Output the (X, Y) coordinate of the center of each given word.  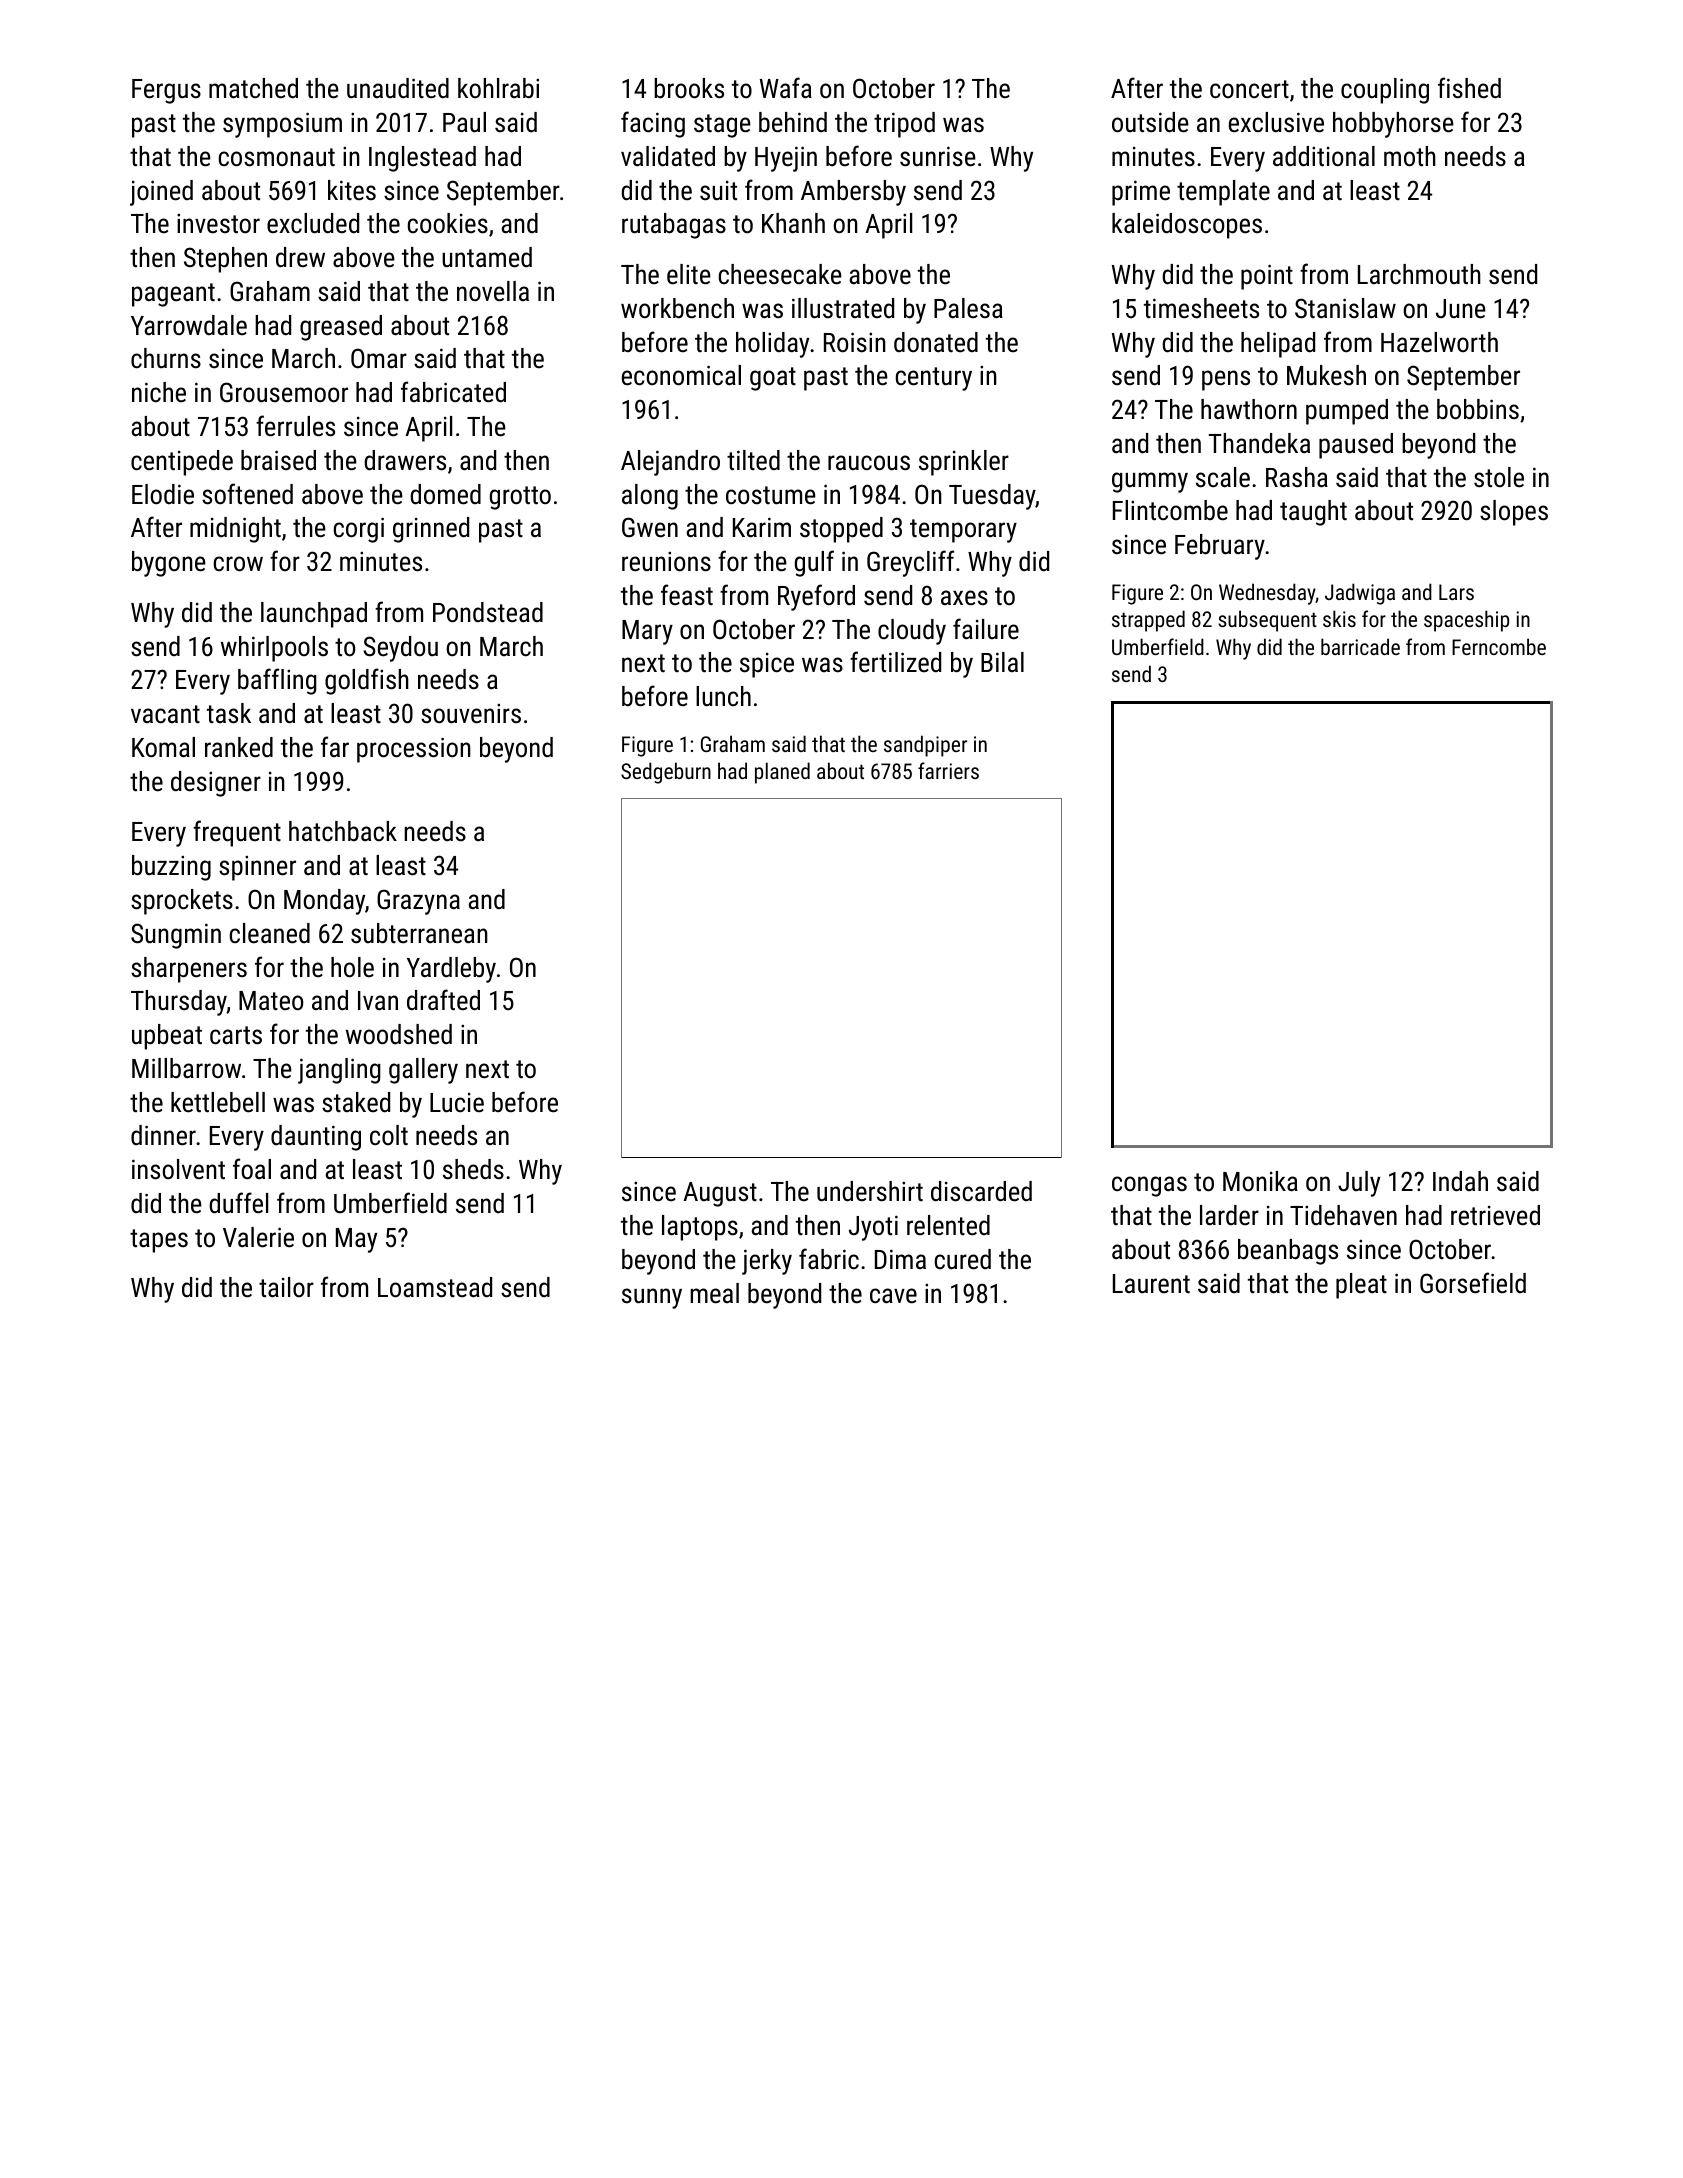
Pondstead (488, 612)
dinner (163, 1135)
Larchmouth (1419, 274)
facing (653, 124)
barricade (1360, 646)
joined (161, 193)
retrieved (1495, 1215)
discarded (981, 1191)
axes (964, 598)
